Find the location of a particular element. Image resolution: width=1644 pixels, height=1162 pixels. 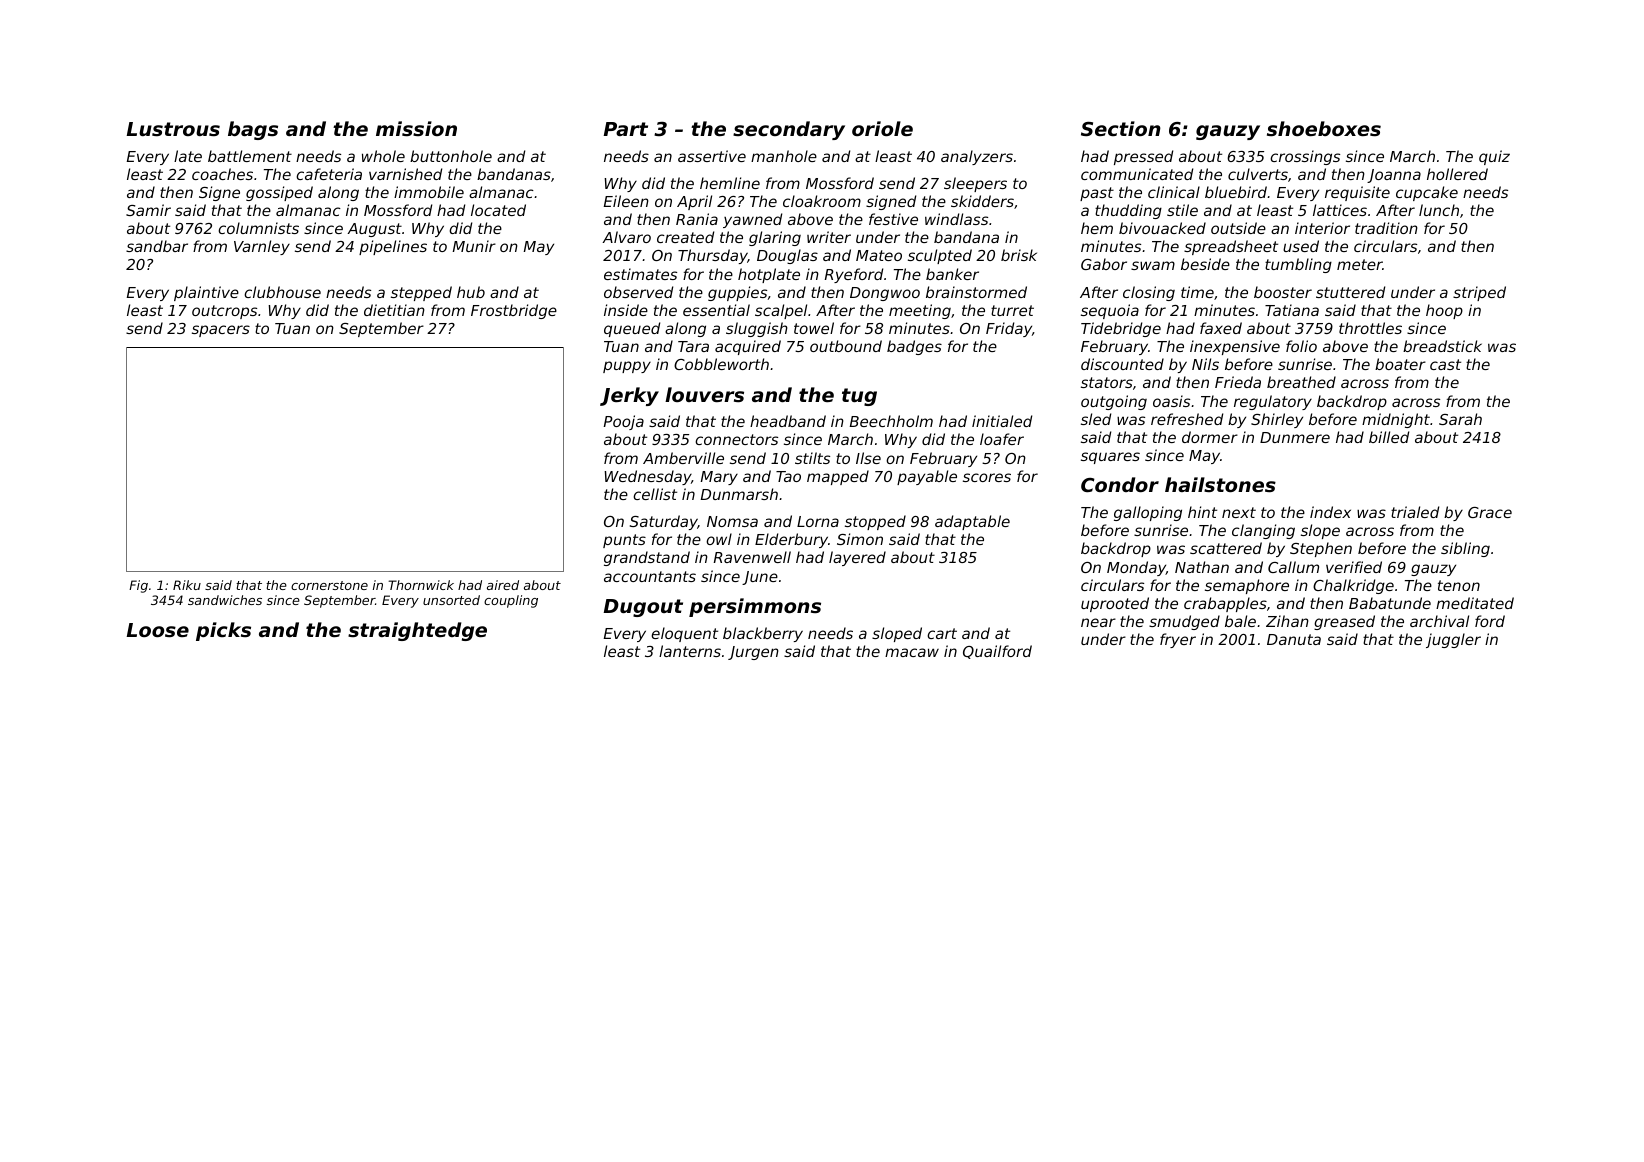

spacers is located at coordinates (221, 331).
